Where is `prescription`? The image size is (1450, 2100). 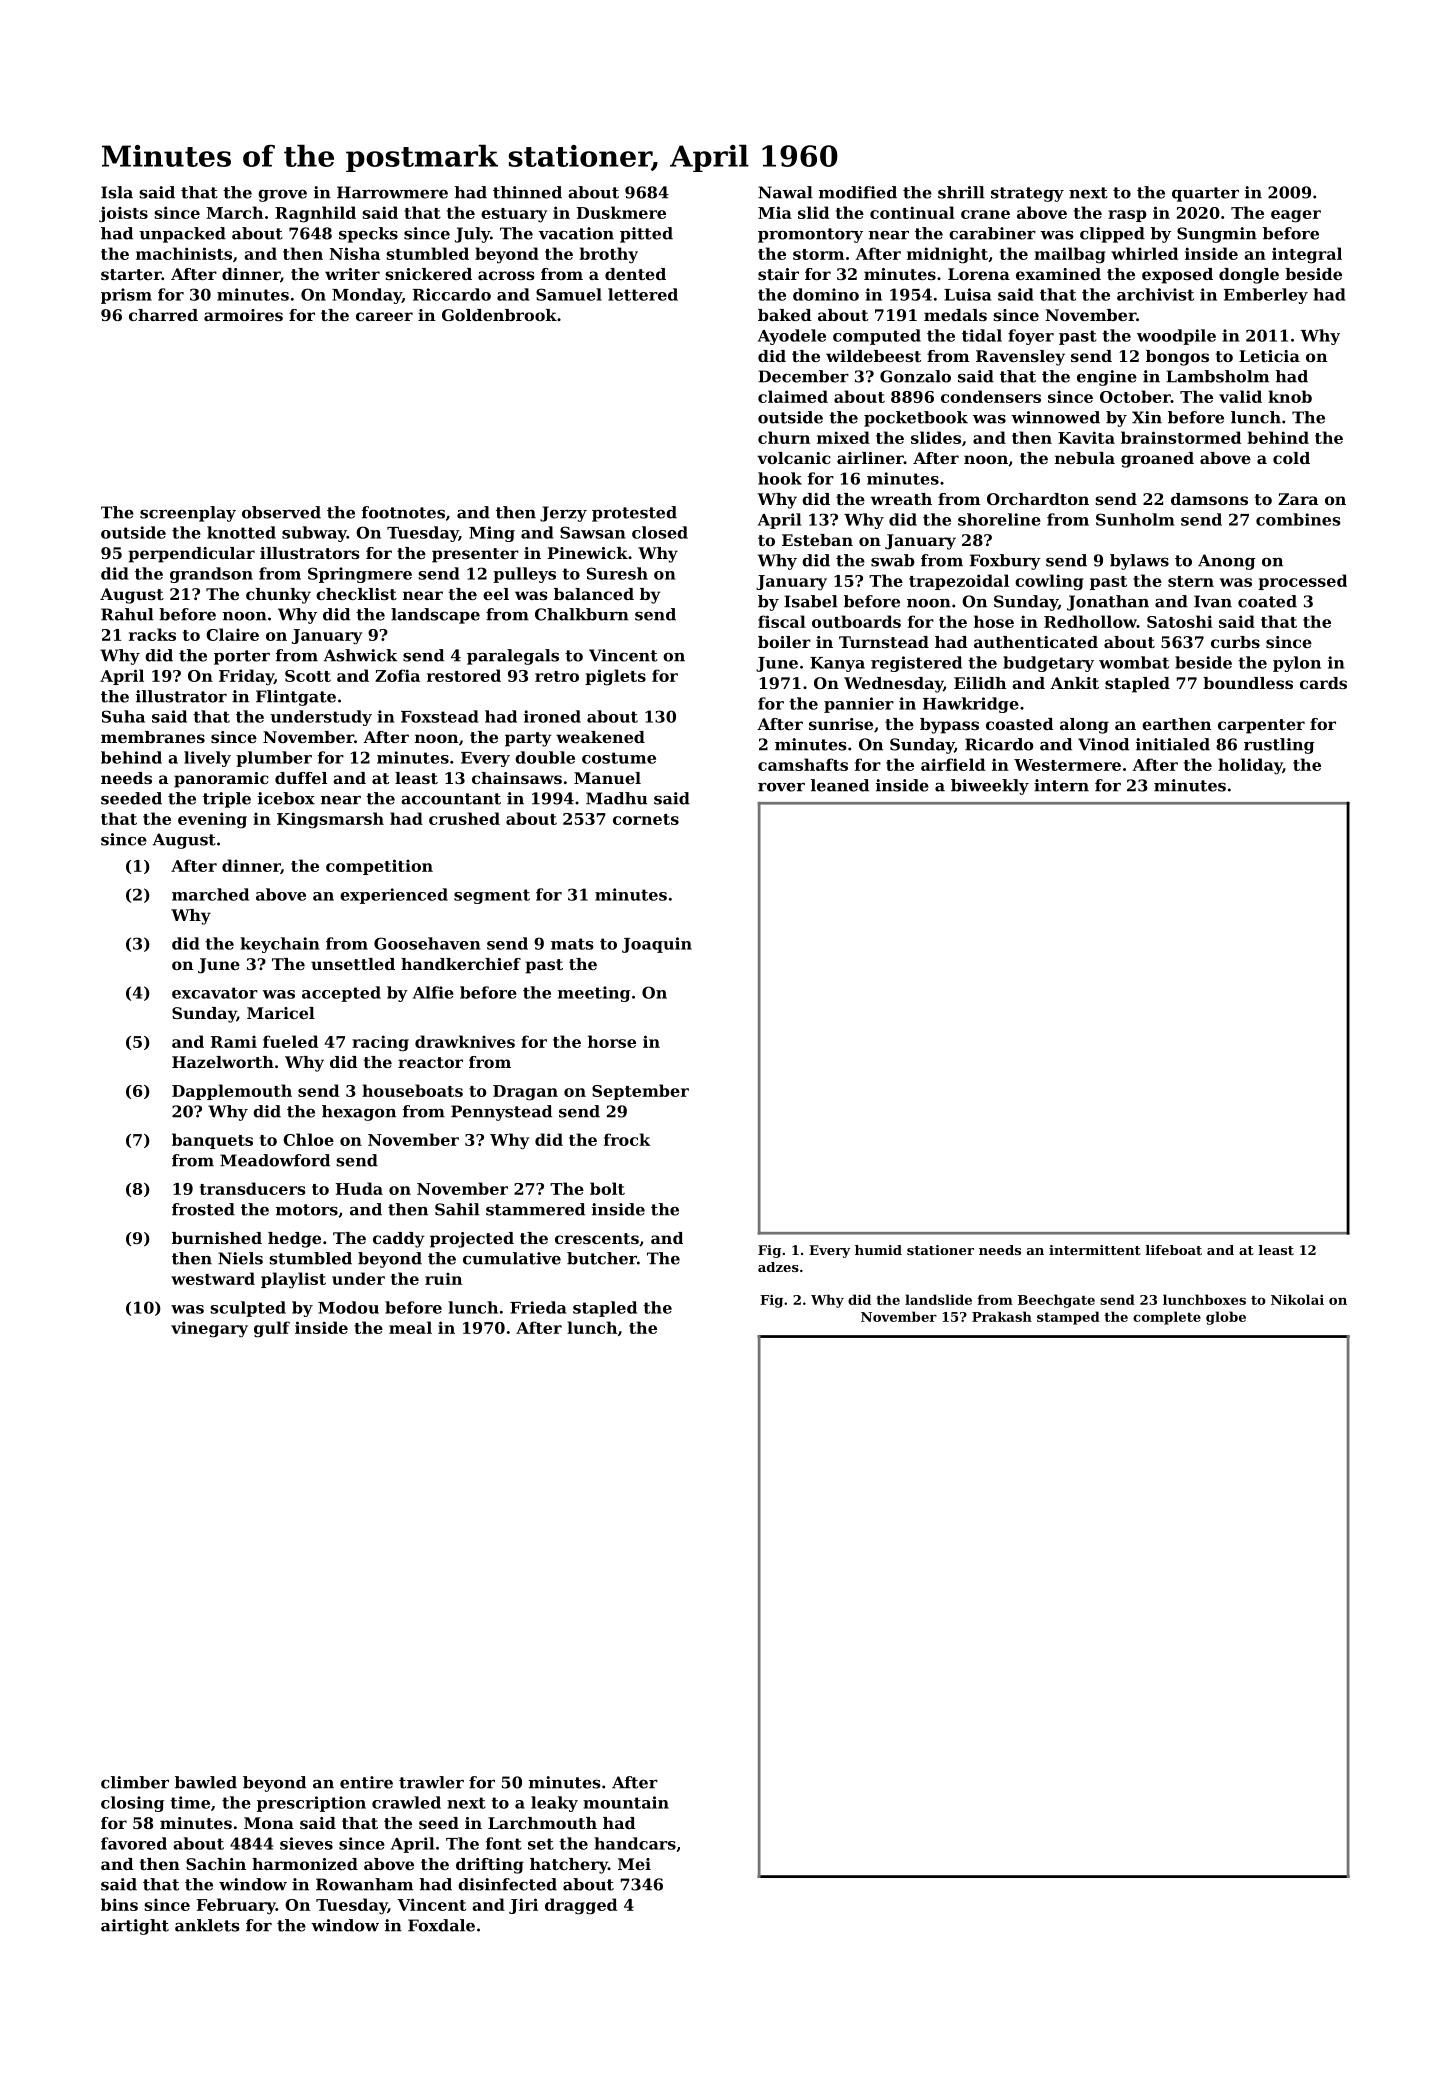
prescription is located at coordinates (311, 1804).
